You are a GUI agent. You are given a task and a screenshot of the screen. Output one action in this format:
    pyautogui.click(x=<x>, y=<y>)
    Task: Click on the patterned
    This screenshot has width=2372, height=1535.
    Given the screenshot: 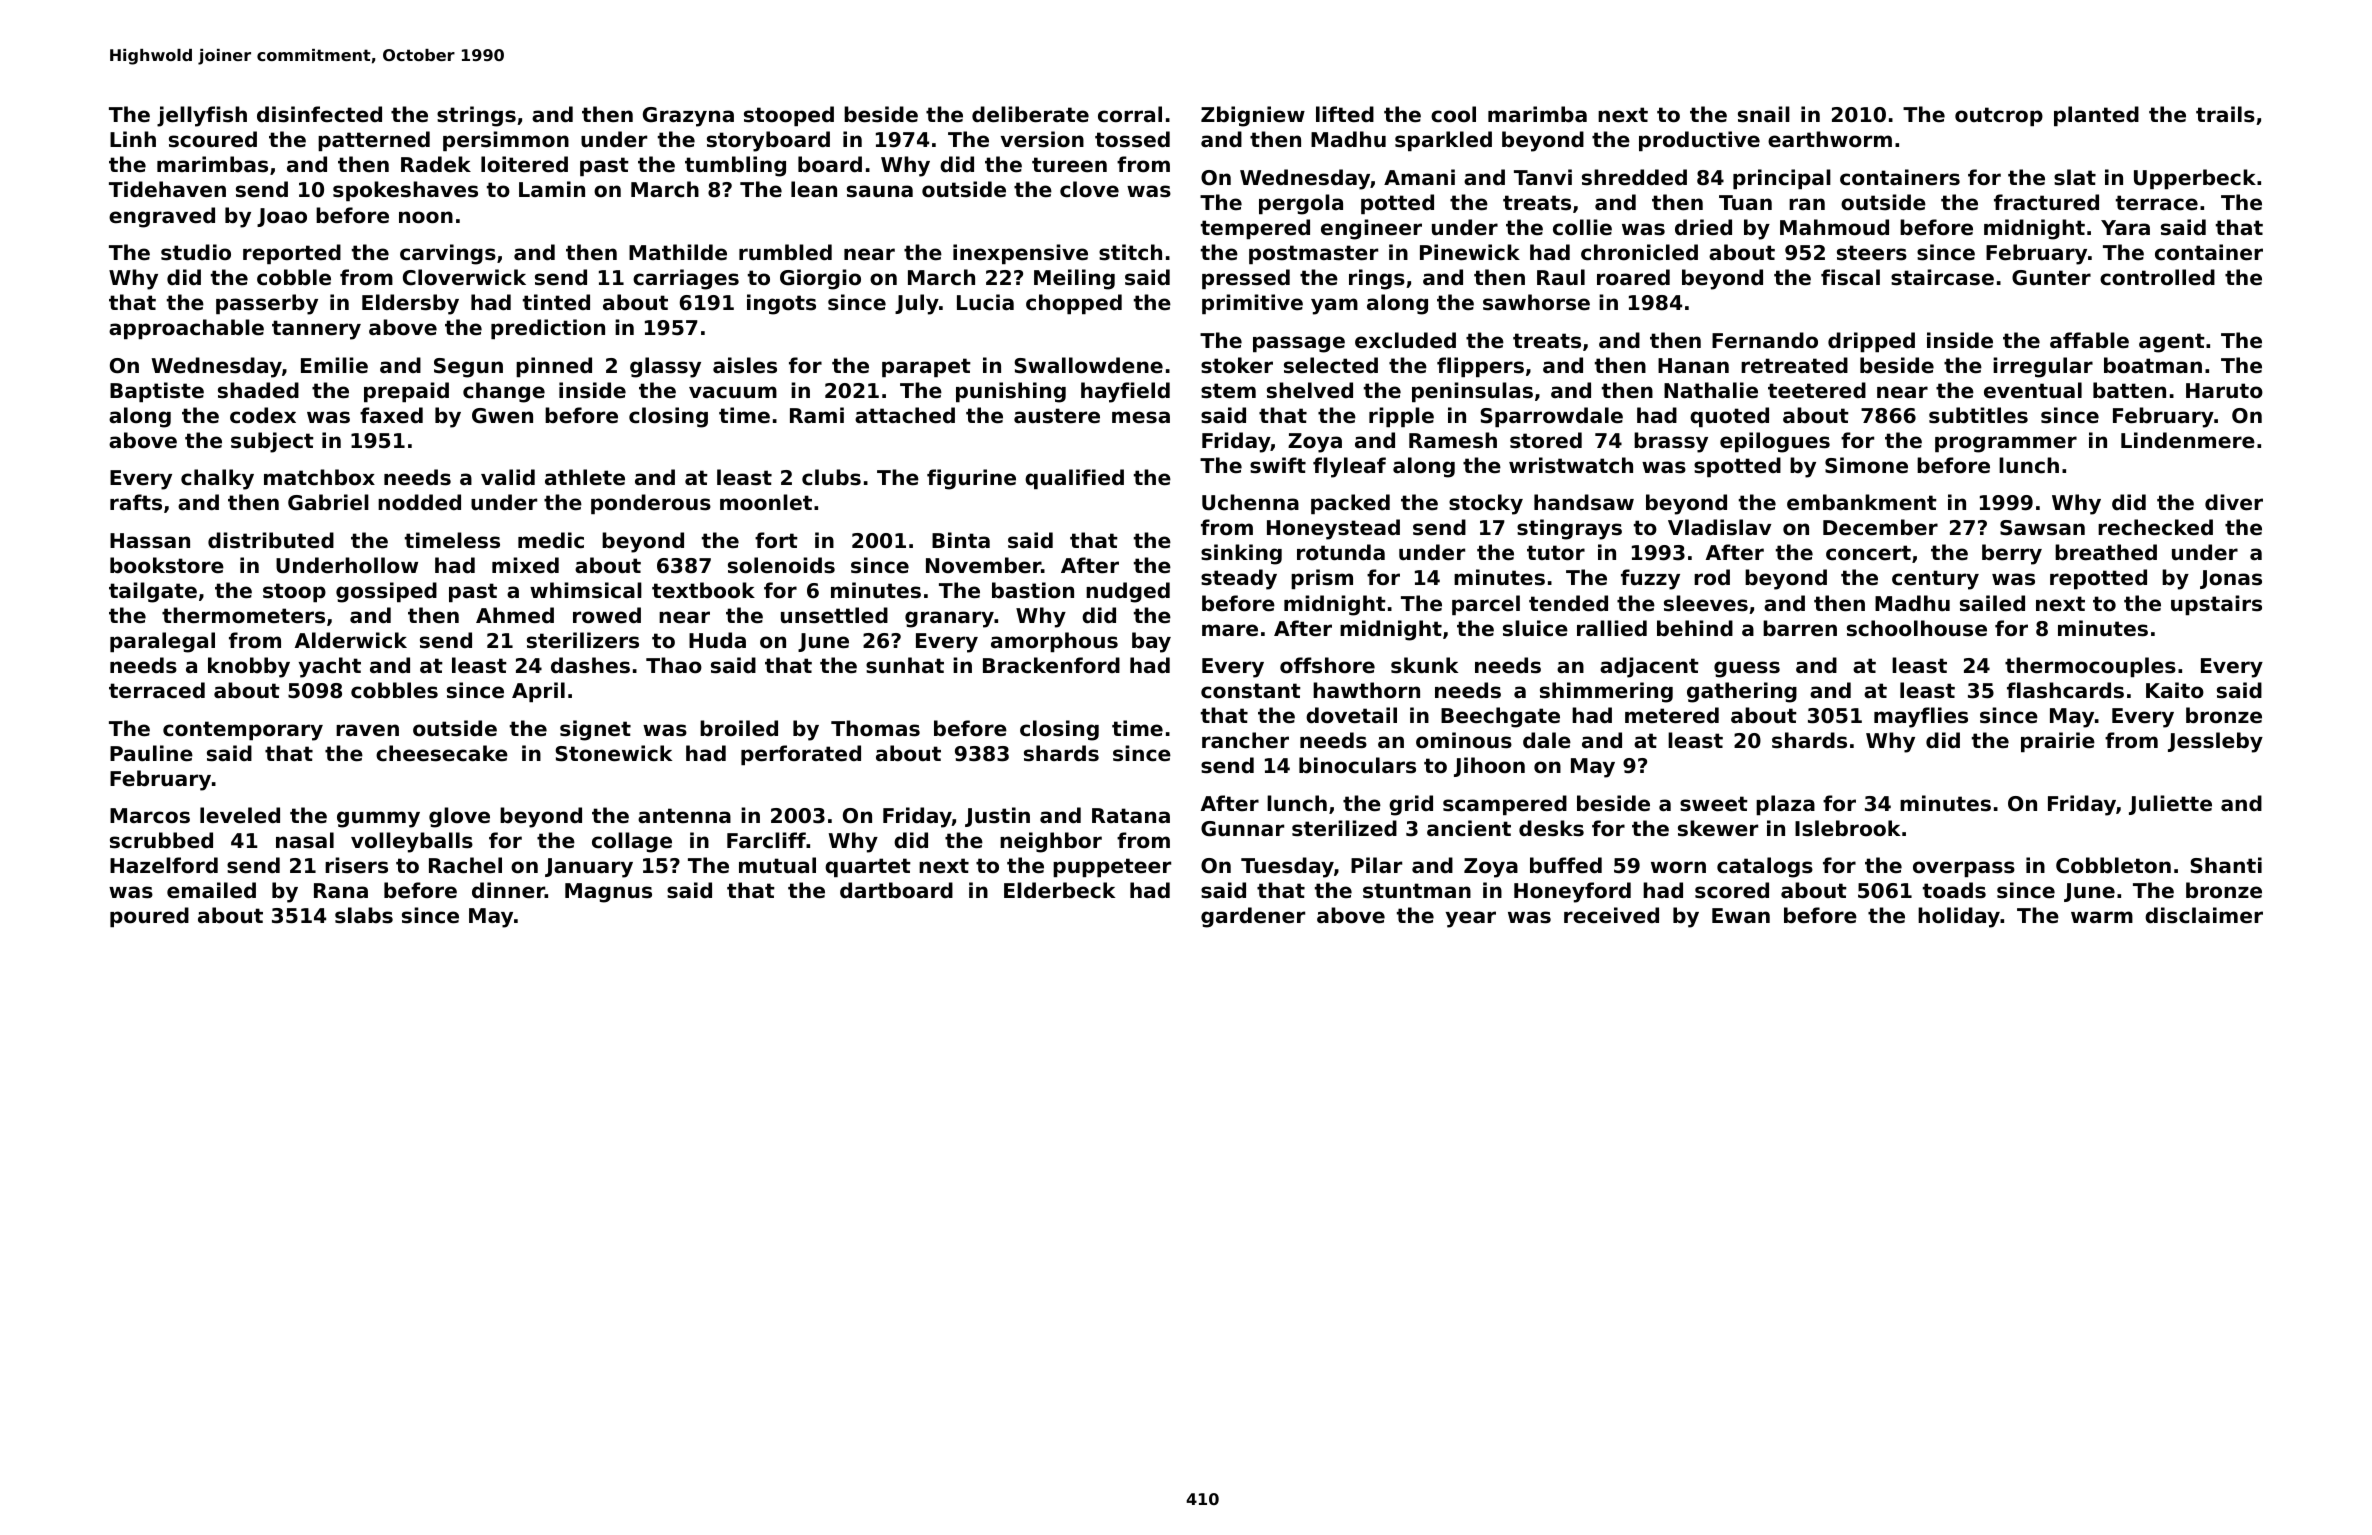 What is the action you would take?
    pyautogui.click(x=374, y=141)
